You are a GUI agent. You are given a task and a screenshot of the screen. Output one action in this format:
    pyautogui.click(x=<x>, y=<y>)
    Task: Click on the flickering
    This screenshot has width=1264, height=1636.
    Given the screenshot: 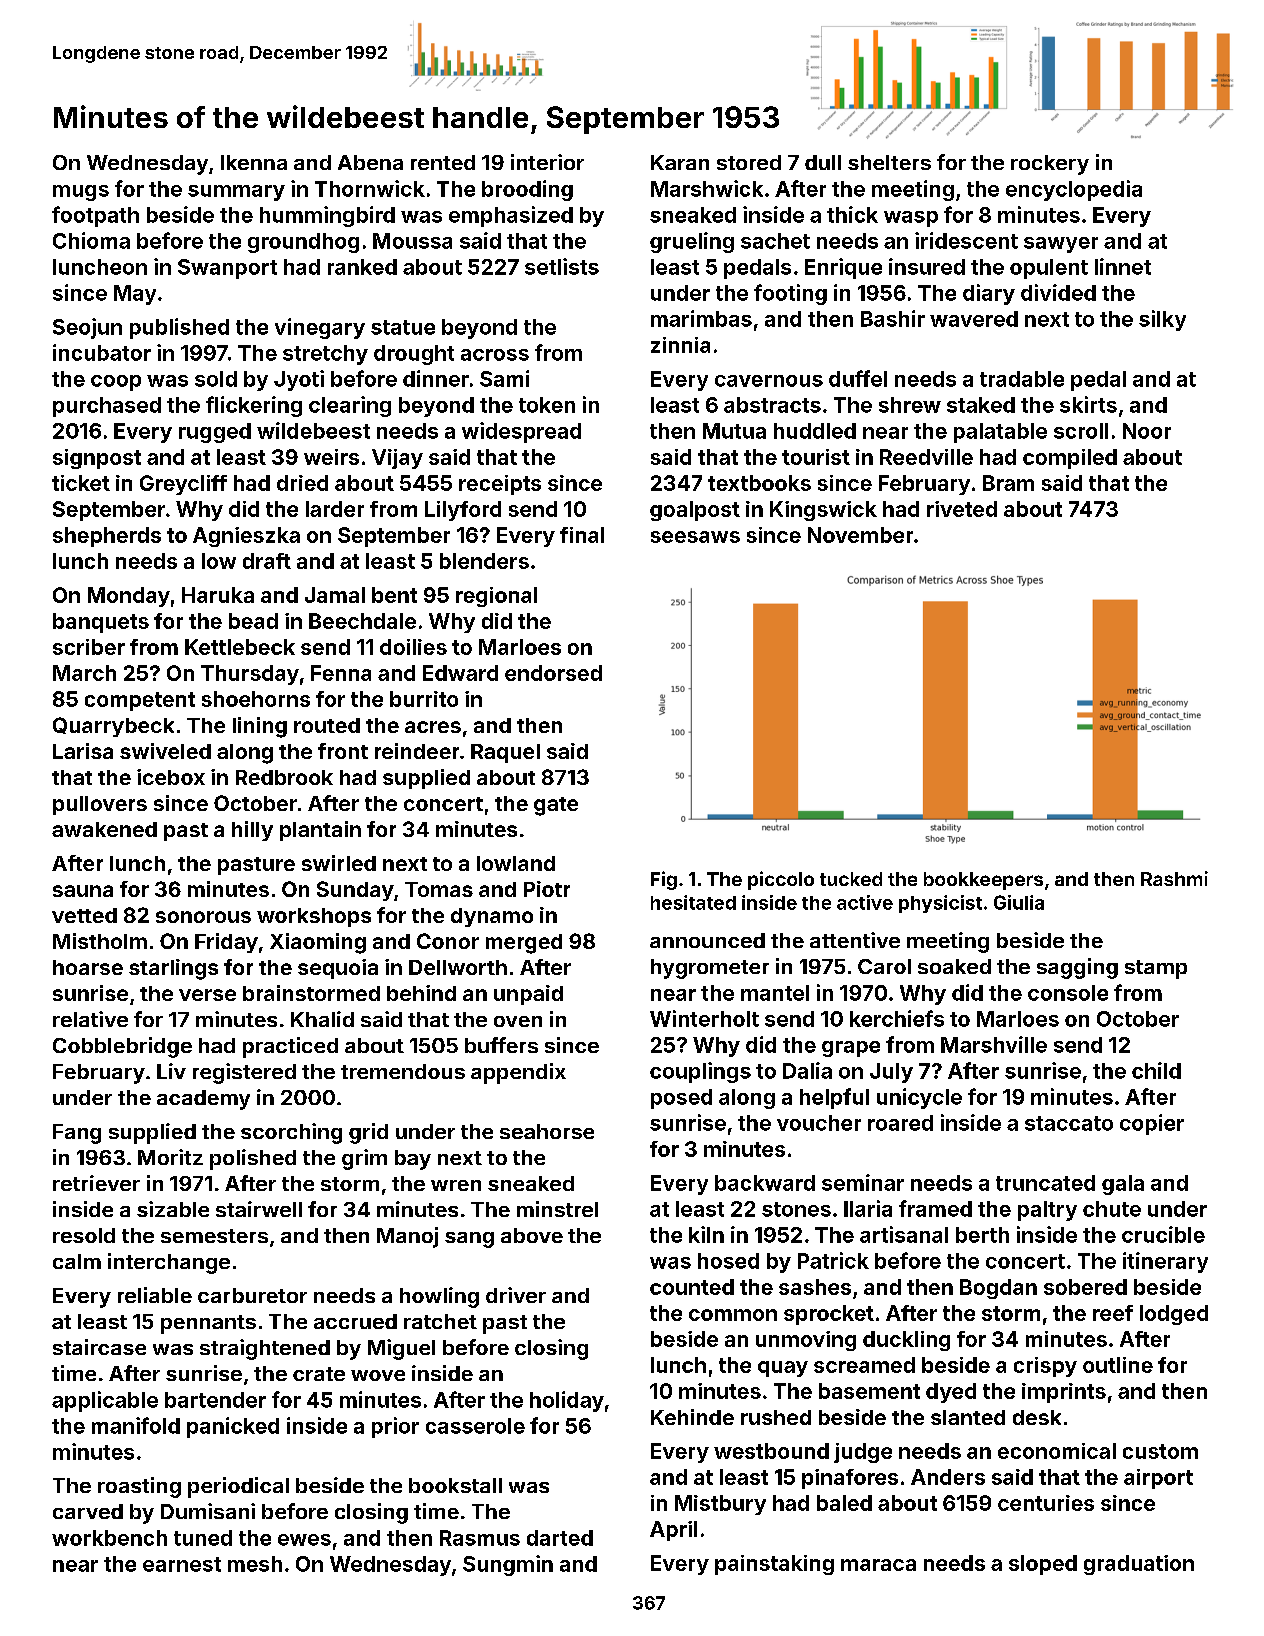 What is the action you would take?
    pyautogui.click(x=254, y=406)
